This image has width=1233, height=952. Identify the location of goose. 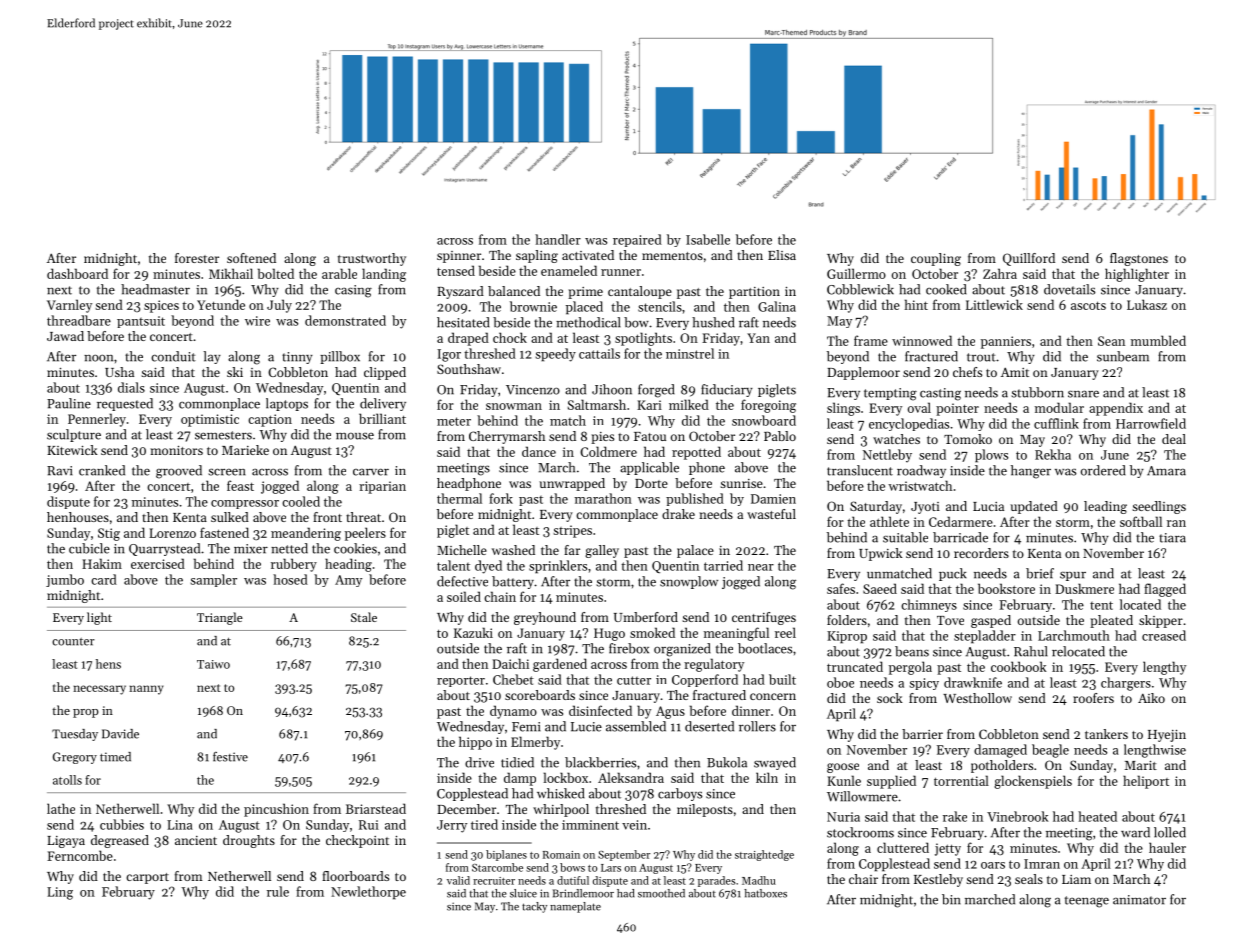
(843, 768).
